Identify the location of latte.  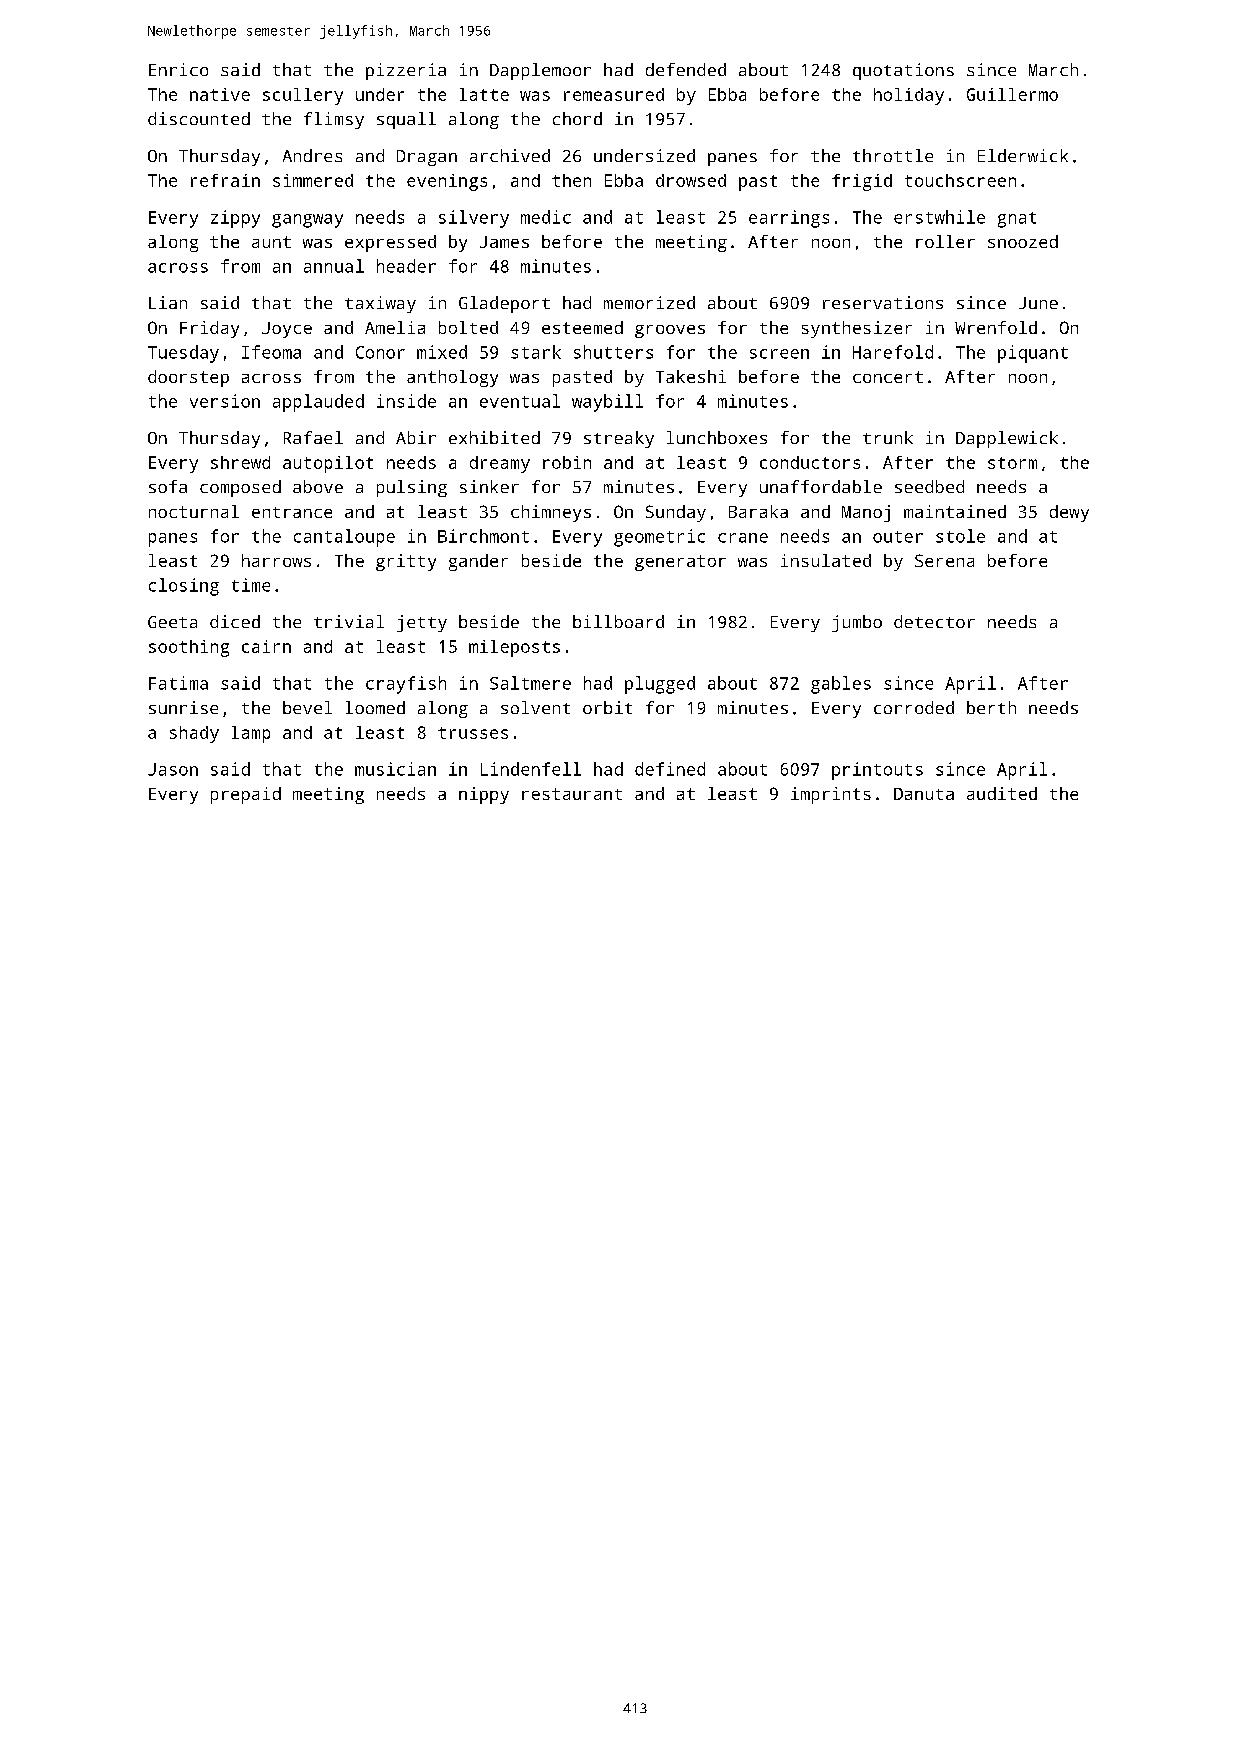
(484, 94).
